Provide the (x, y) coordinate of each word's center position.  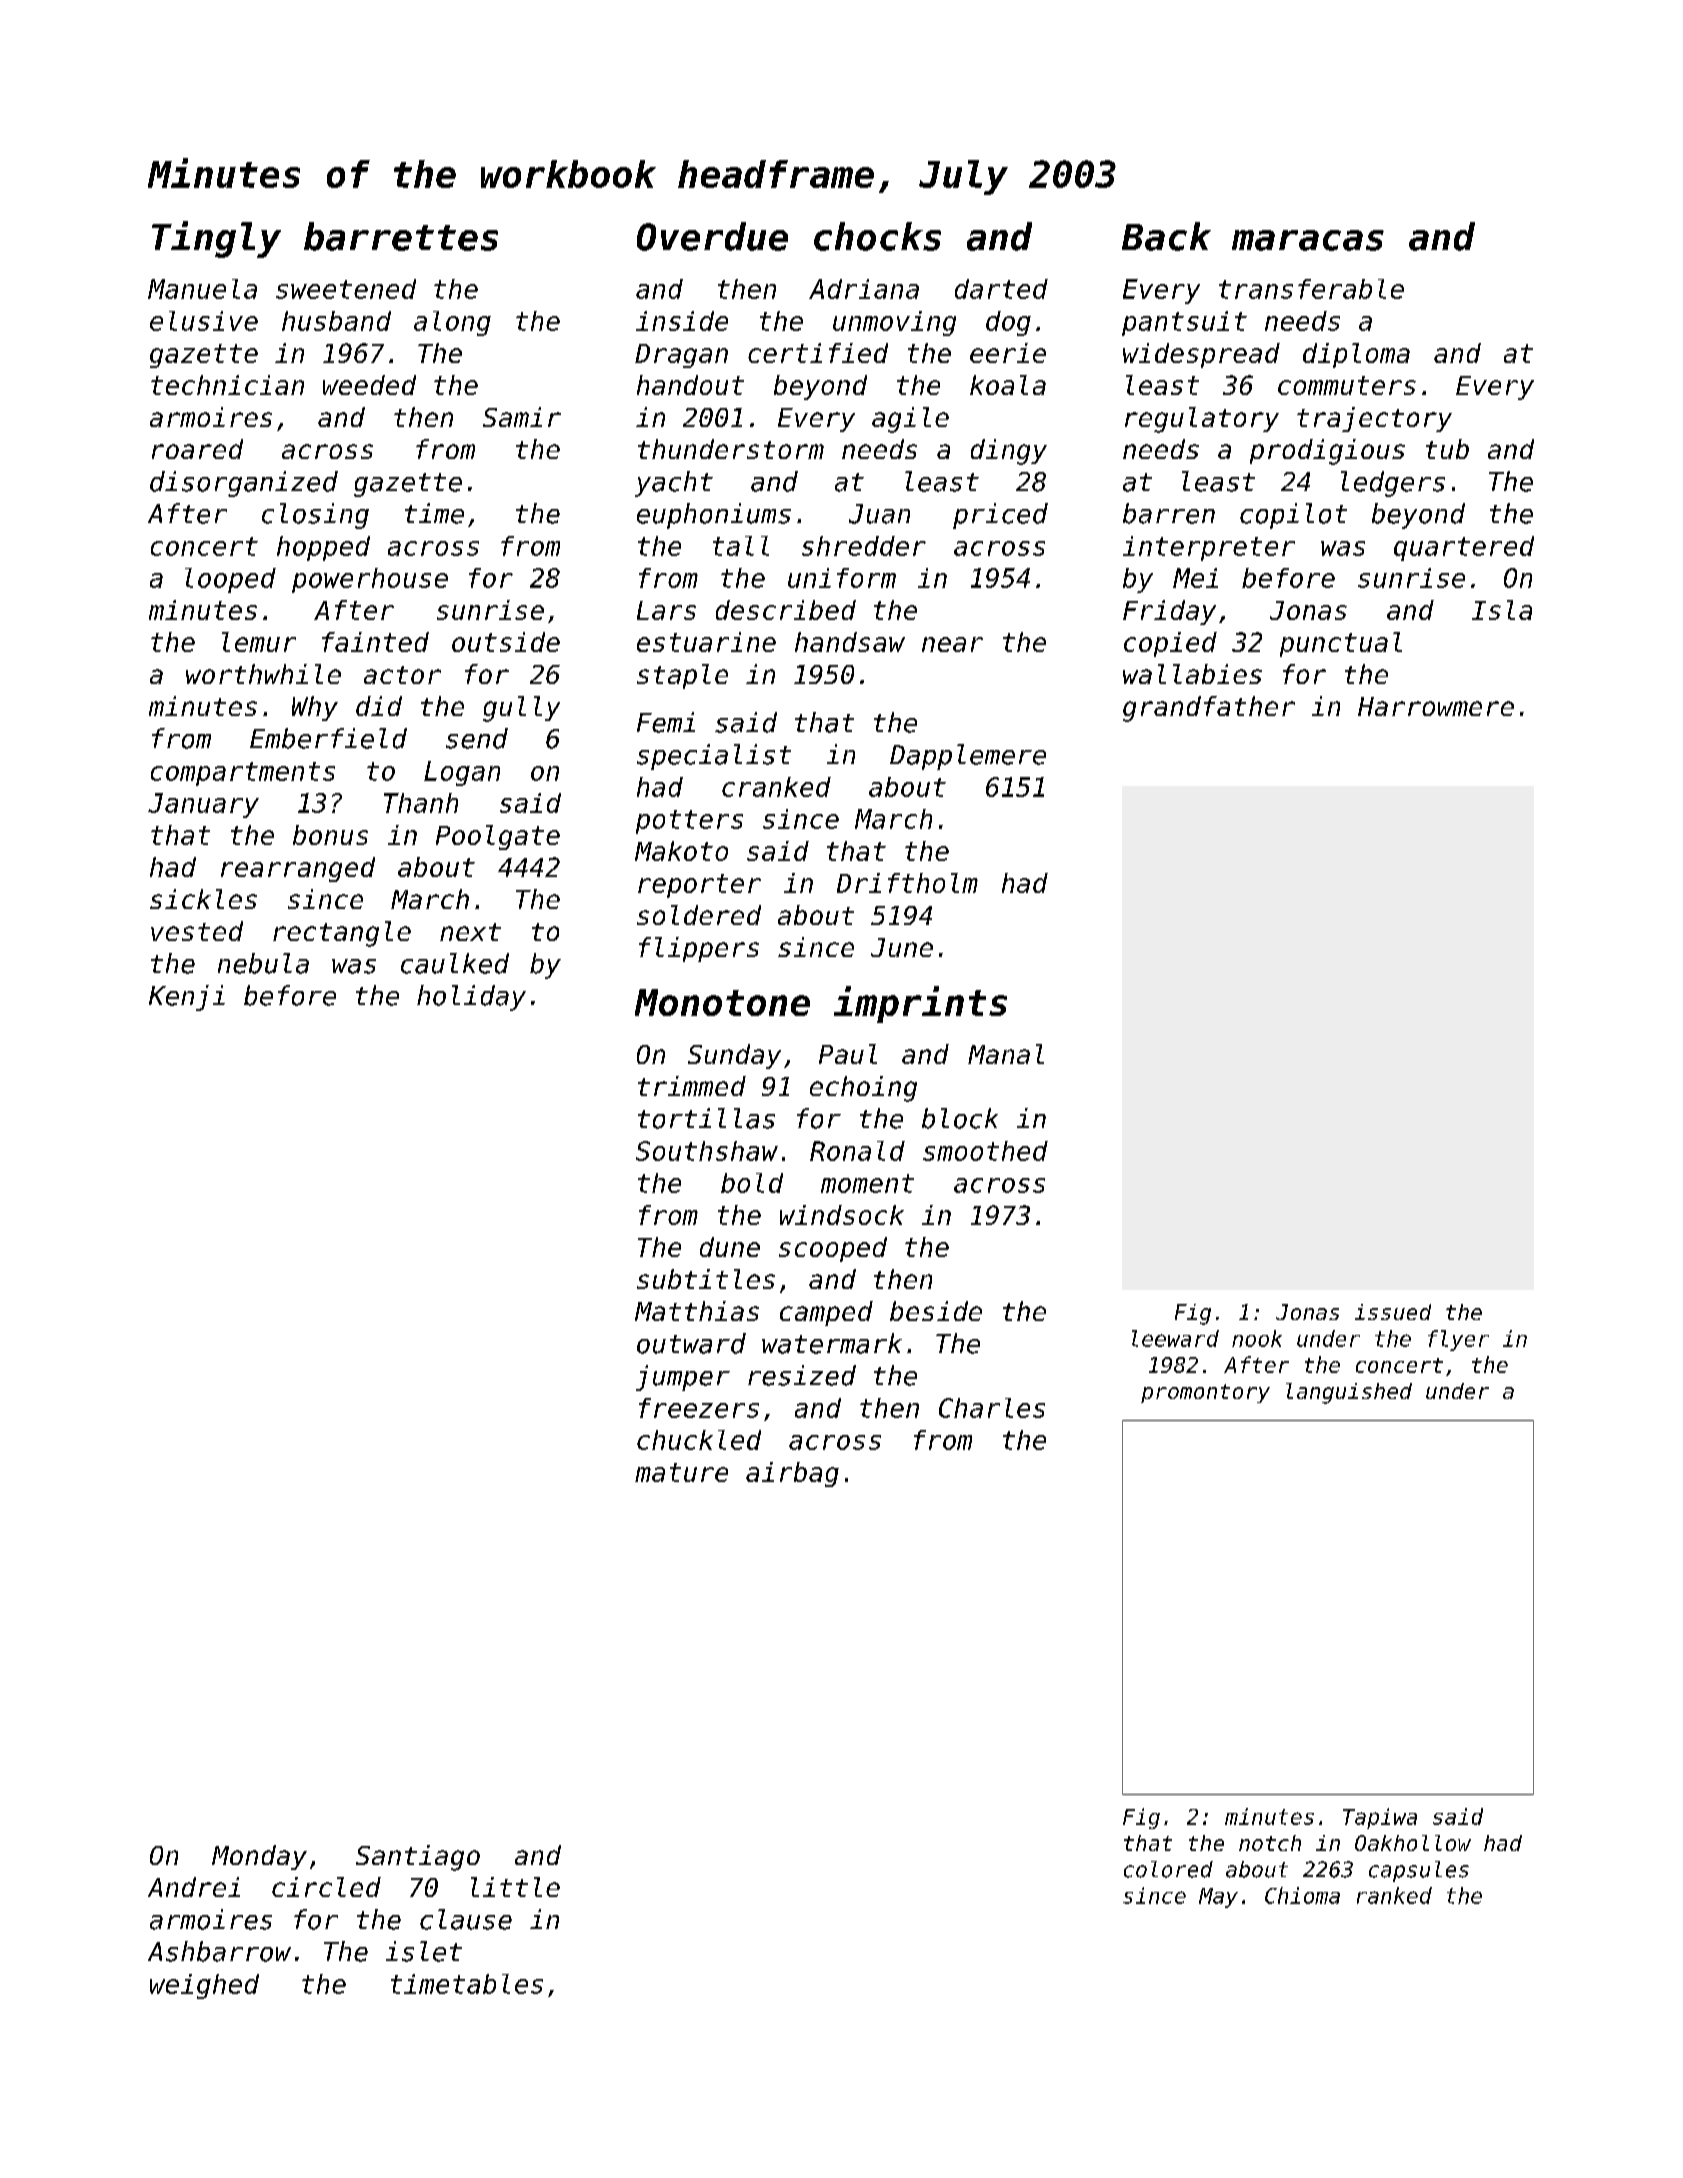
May (1218, 1898)
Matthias (697, 1311)
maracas (1308, 240)
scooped (833, 1249)
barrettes (401, 236)
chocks (877, 236)
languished (1349, 1393)
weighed (204, 1986)
